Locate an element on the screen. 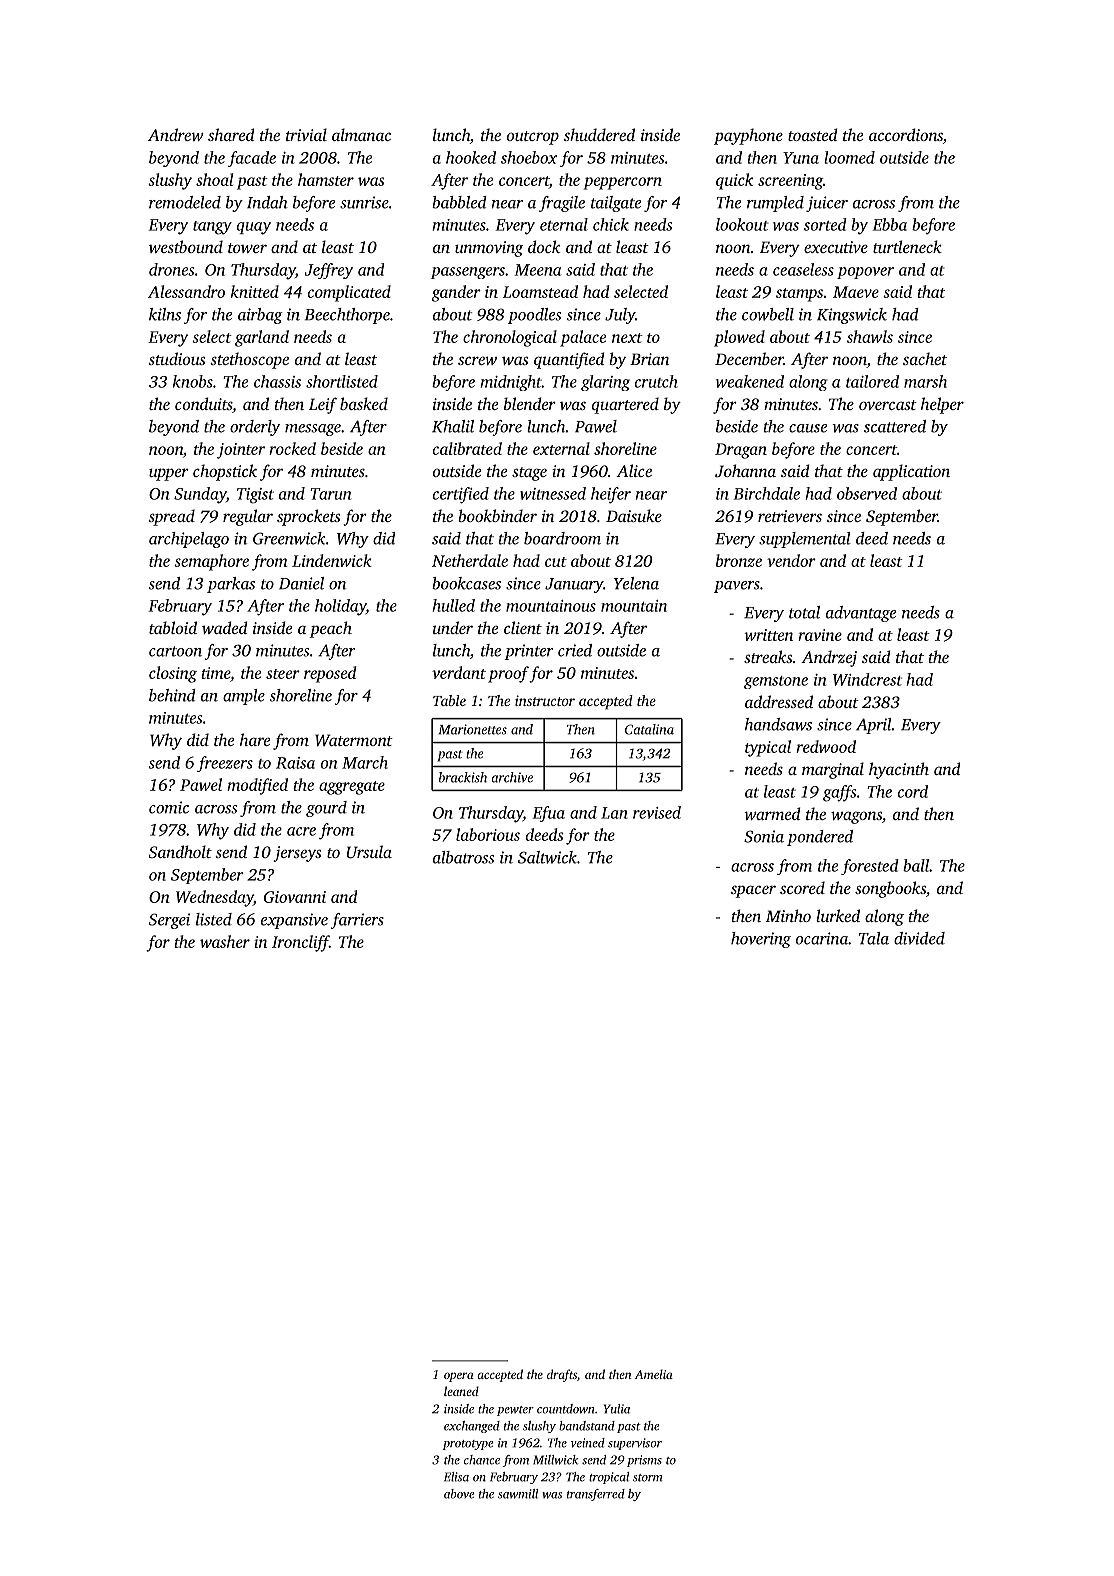 This screenshot has height=1576, width=1114. upper is located at coordinates (169, 474).
